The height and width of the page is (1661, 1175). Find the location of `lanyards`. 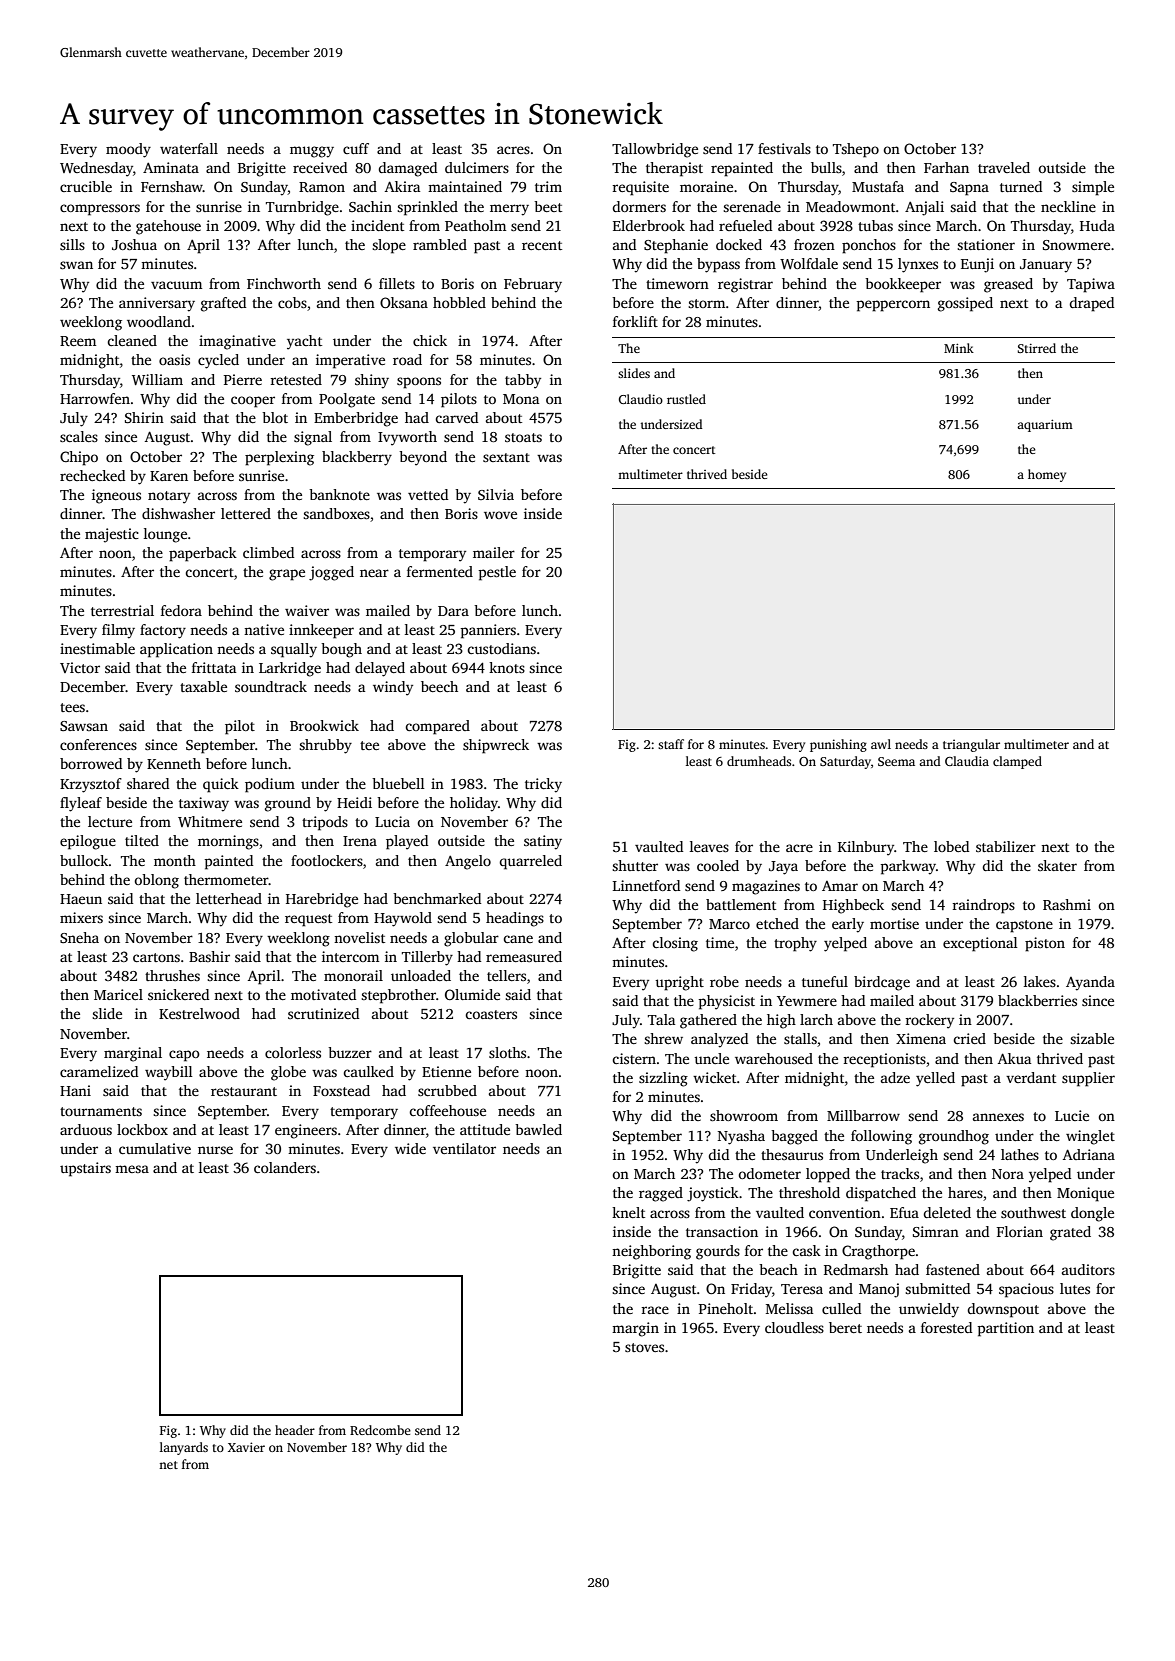

lanyards is located at coordinates (184, 1448).
